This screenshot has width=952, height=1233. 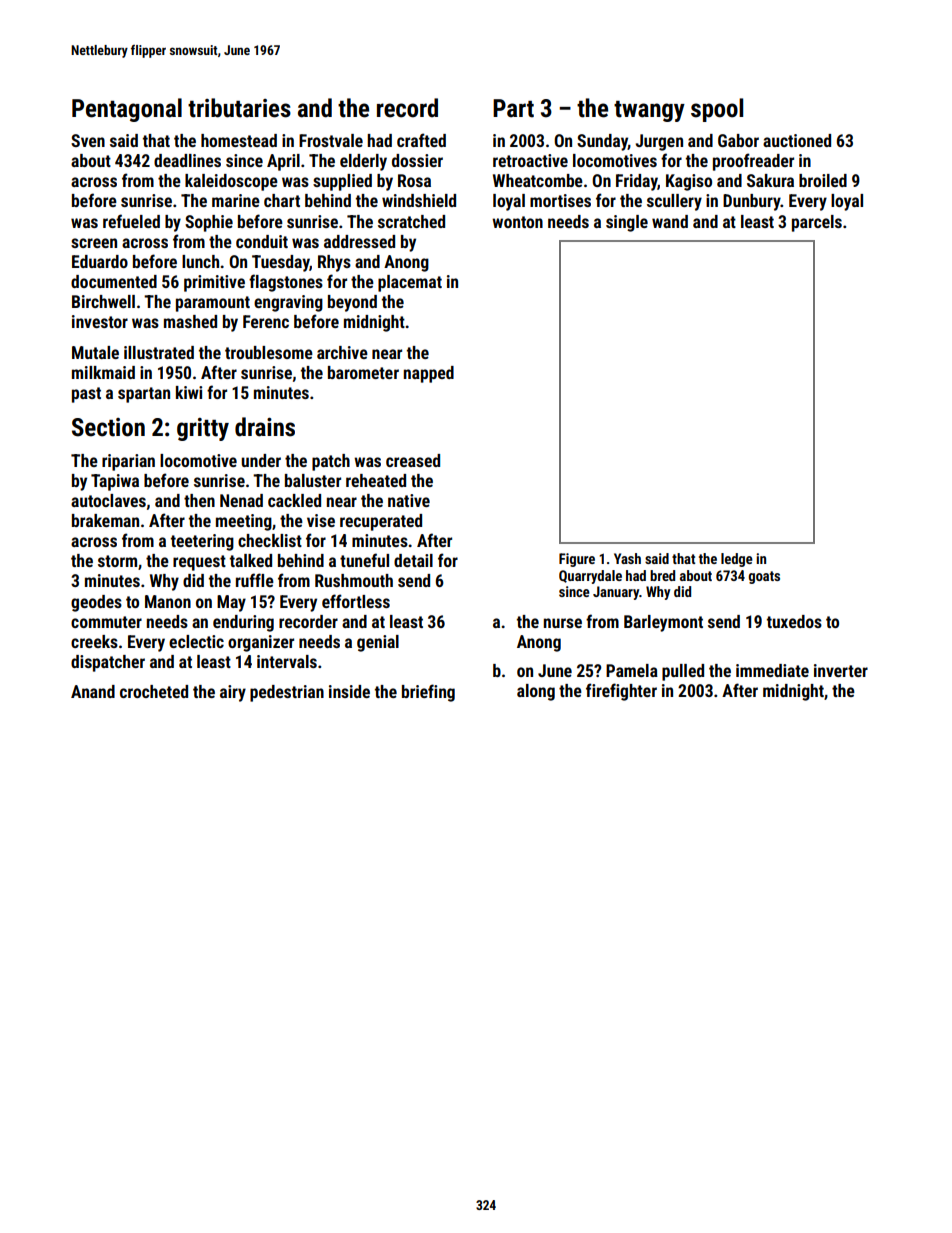 I want to click on Figure, so click(x=577, y=560).
